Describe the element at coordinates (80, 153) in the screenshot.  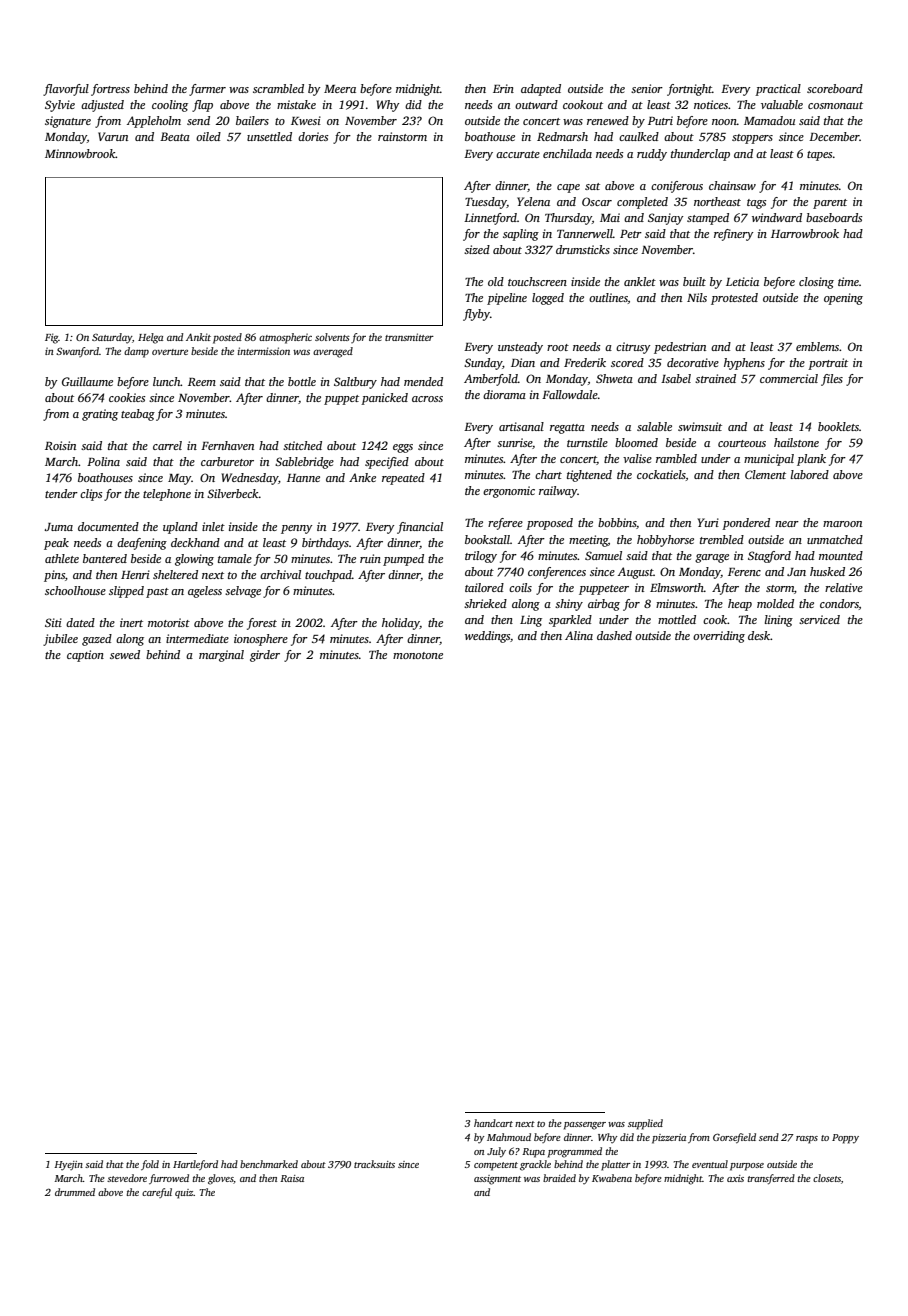
I see `Minnowbrook` at that location.
